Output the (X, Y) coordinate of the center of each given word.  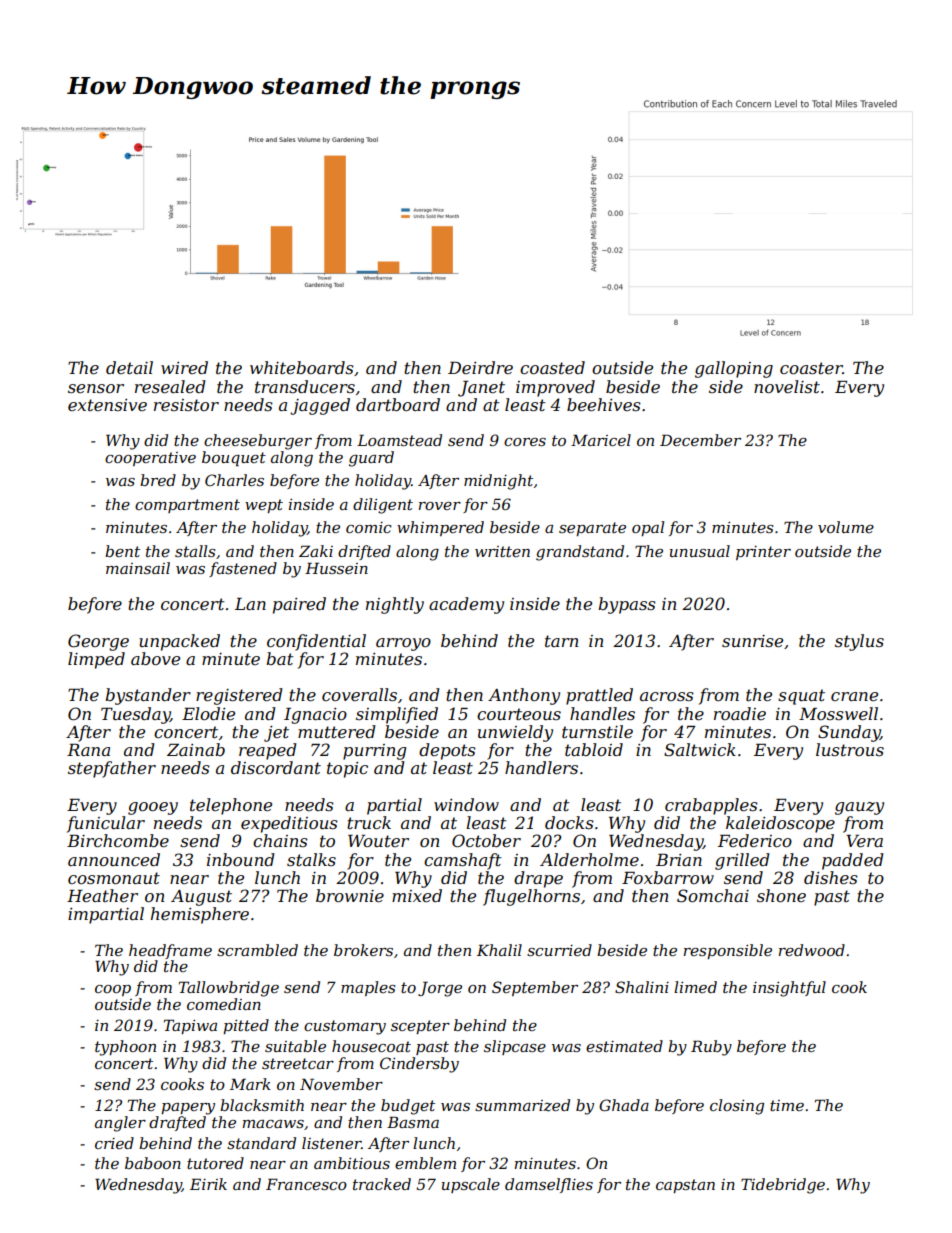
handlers (541, 767)
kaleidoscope (780, 824)
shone (781, 895)
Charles (234, 480)
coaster (811, 368)
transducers (305, 386)
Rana (88, 750)
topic (347, 770)
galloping (734, 369)
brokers (363, 950)
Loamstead (399, 440)
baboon (153, 1163)
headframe (170, 951)
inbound (241, 859)
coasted (552, 367)
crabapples (711, 806)
